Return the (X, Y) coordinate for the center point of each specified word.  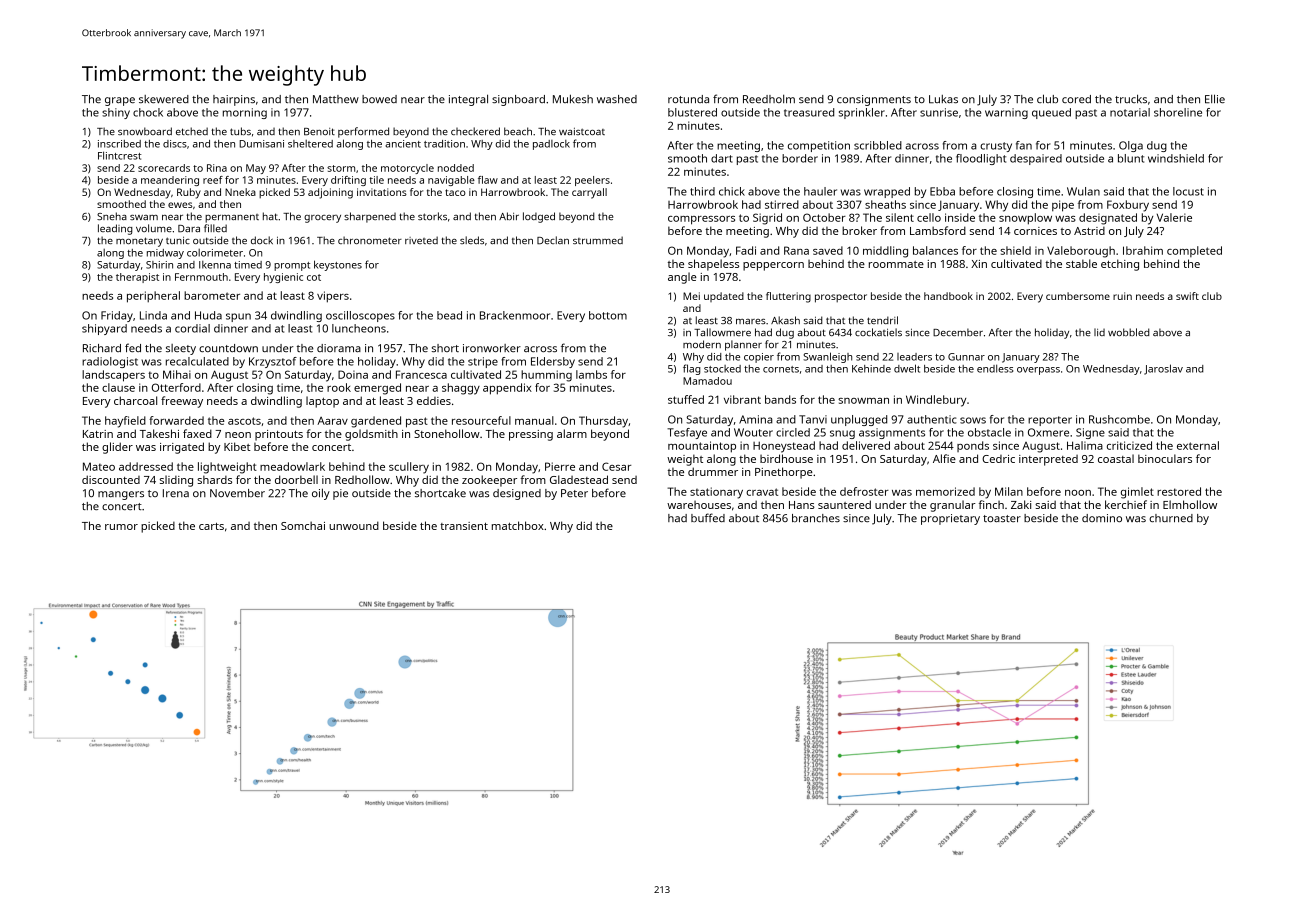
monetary (139, 242)
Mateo (99, 466)
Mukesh (573, 99)
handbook (948, 296)
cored (1076, 99)
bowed (379, 99)
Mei (691, 296)
